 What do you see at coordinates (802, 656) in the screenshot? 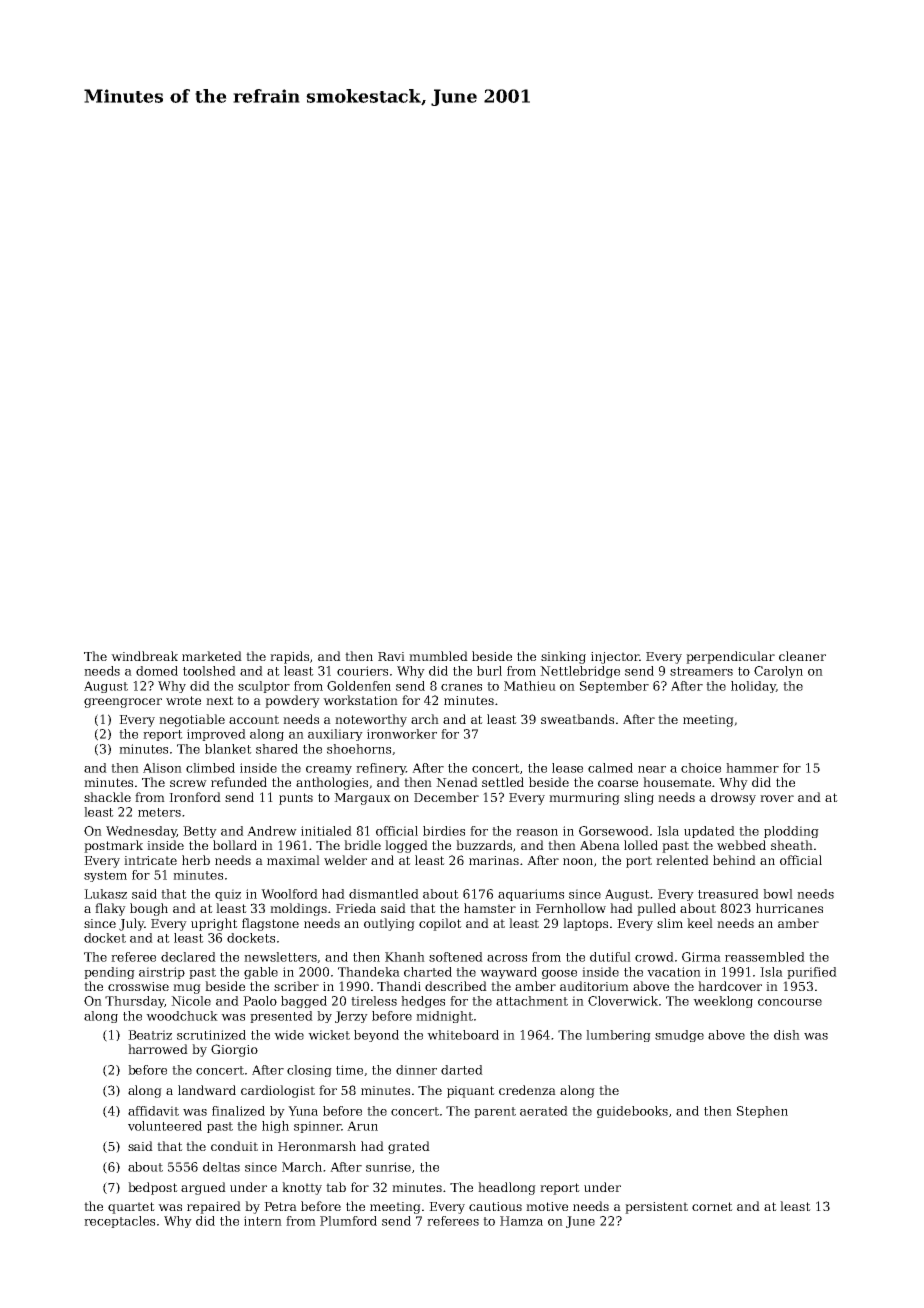
I see `cleaner` at bounding box center [802, 656].
